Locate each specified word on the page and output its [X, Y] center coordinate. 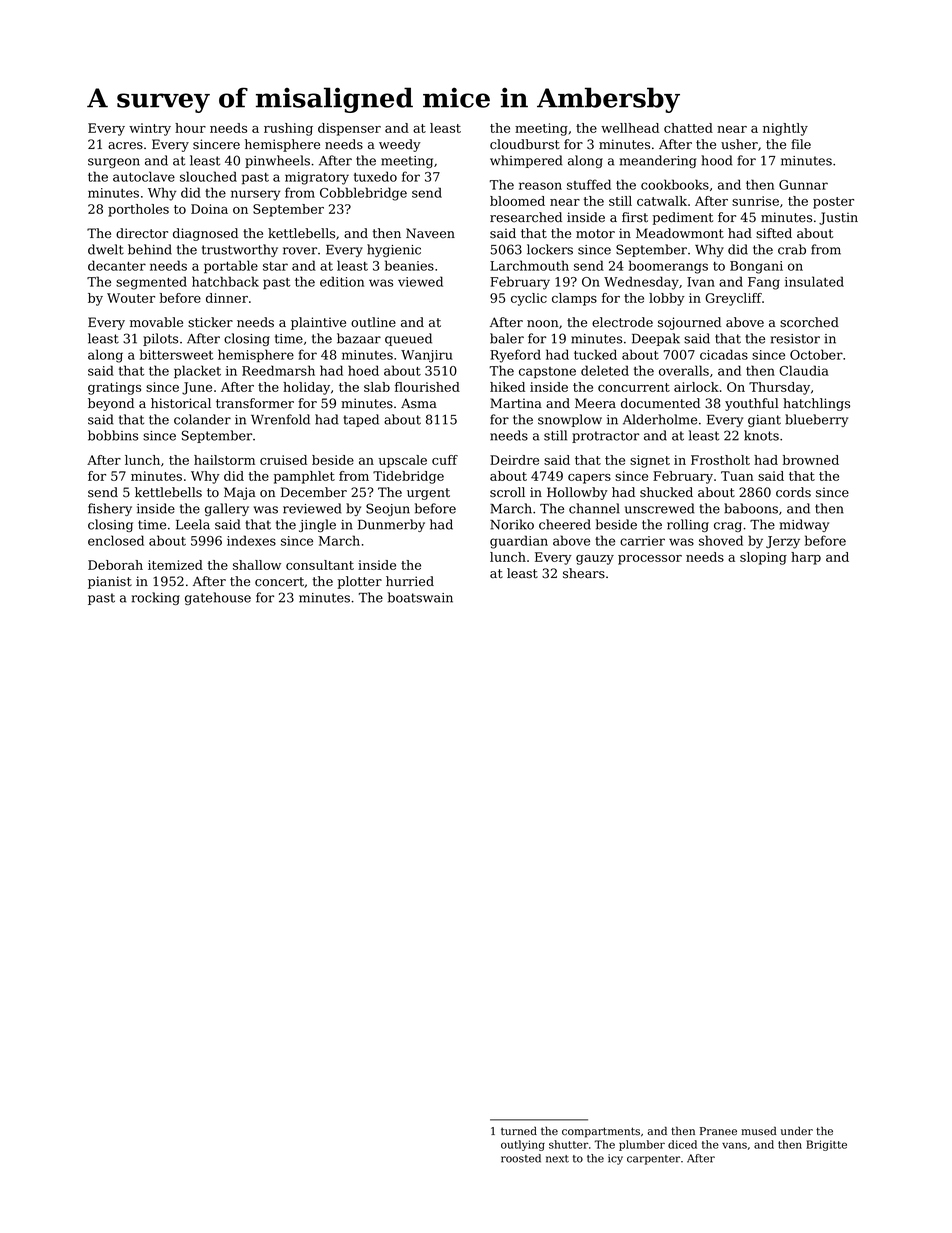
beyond [111, 404]
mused [759, 1130]
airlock [696, 387]
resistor [795, 339]
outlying [523, 1145]
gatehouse [218, 598]
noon [542, 324]
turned [519, 1130]
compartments [601, 1132]
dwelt [106, 249]
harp [806, 558]
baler [507, 338]
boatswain [420, 597]
